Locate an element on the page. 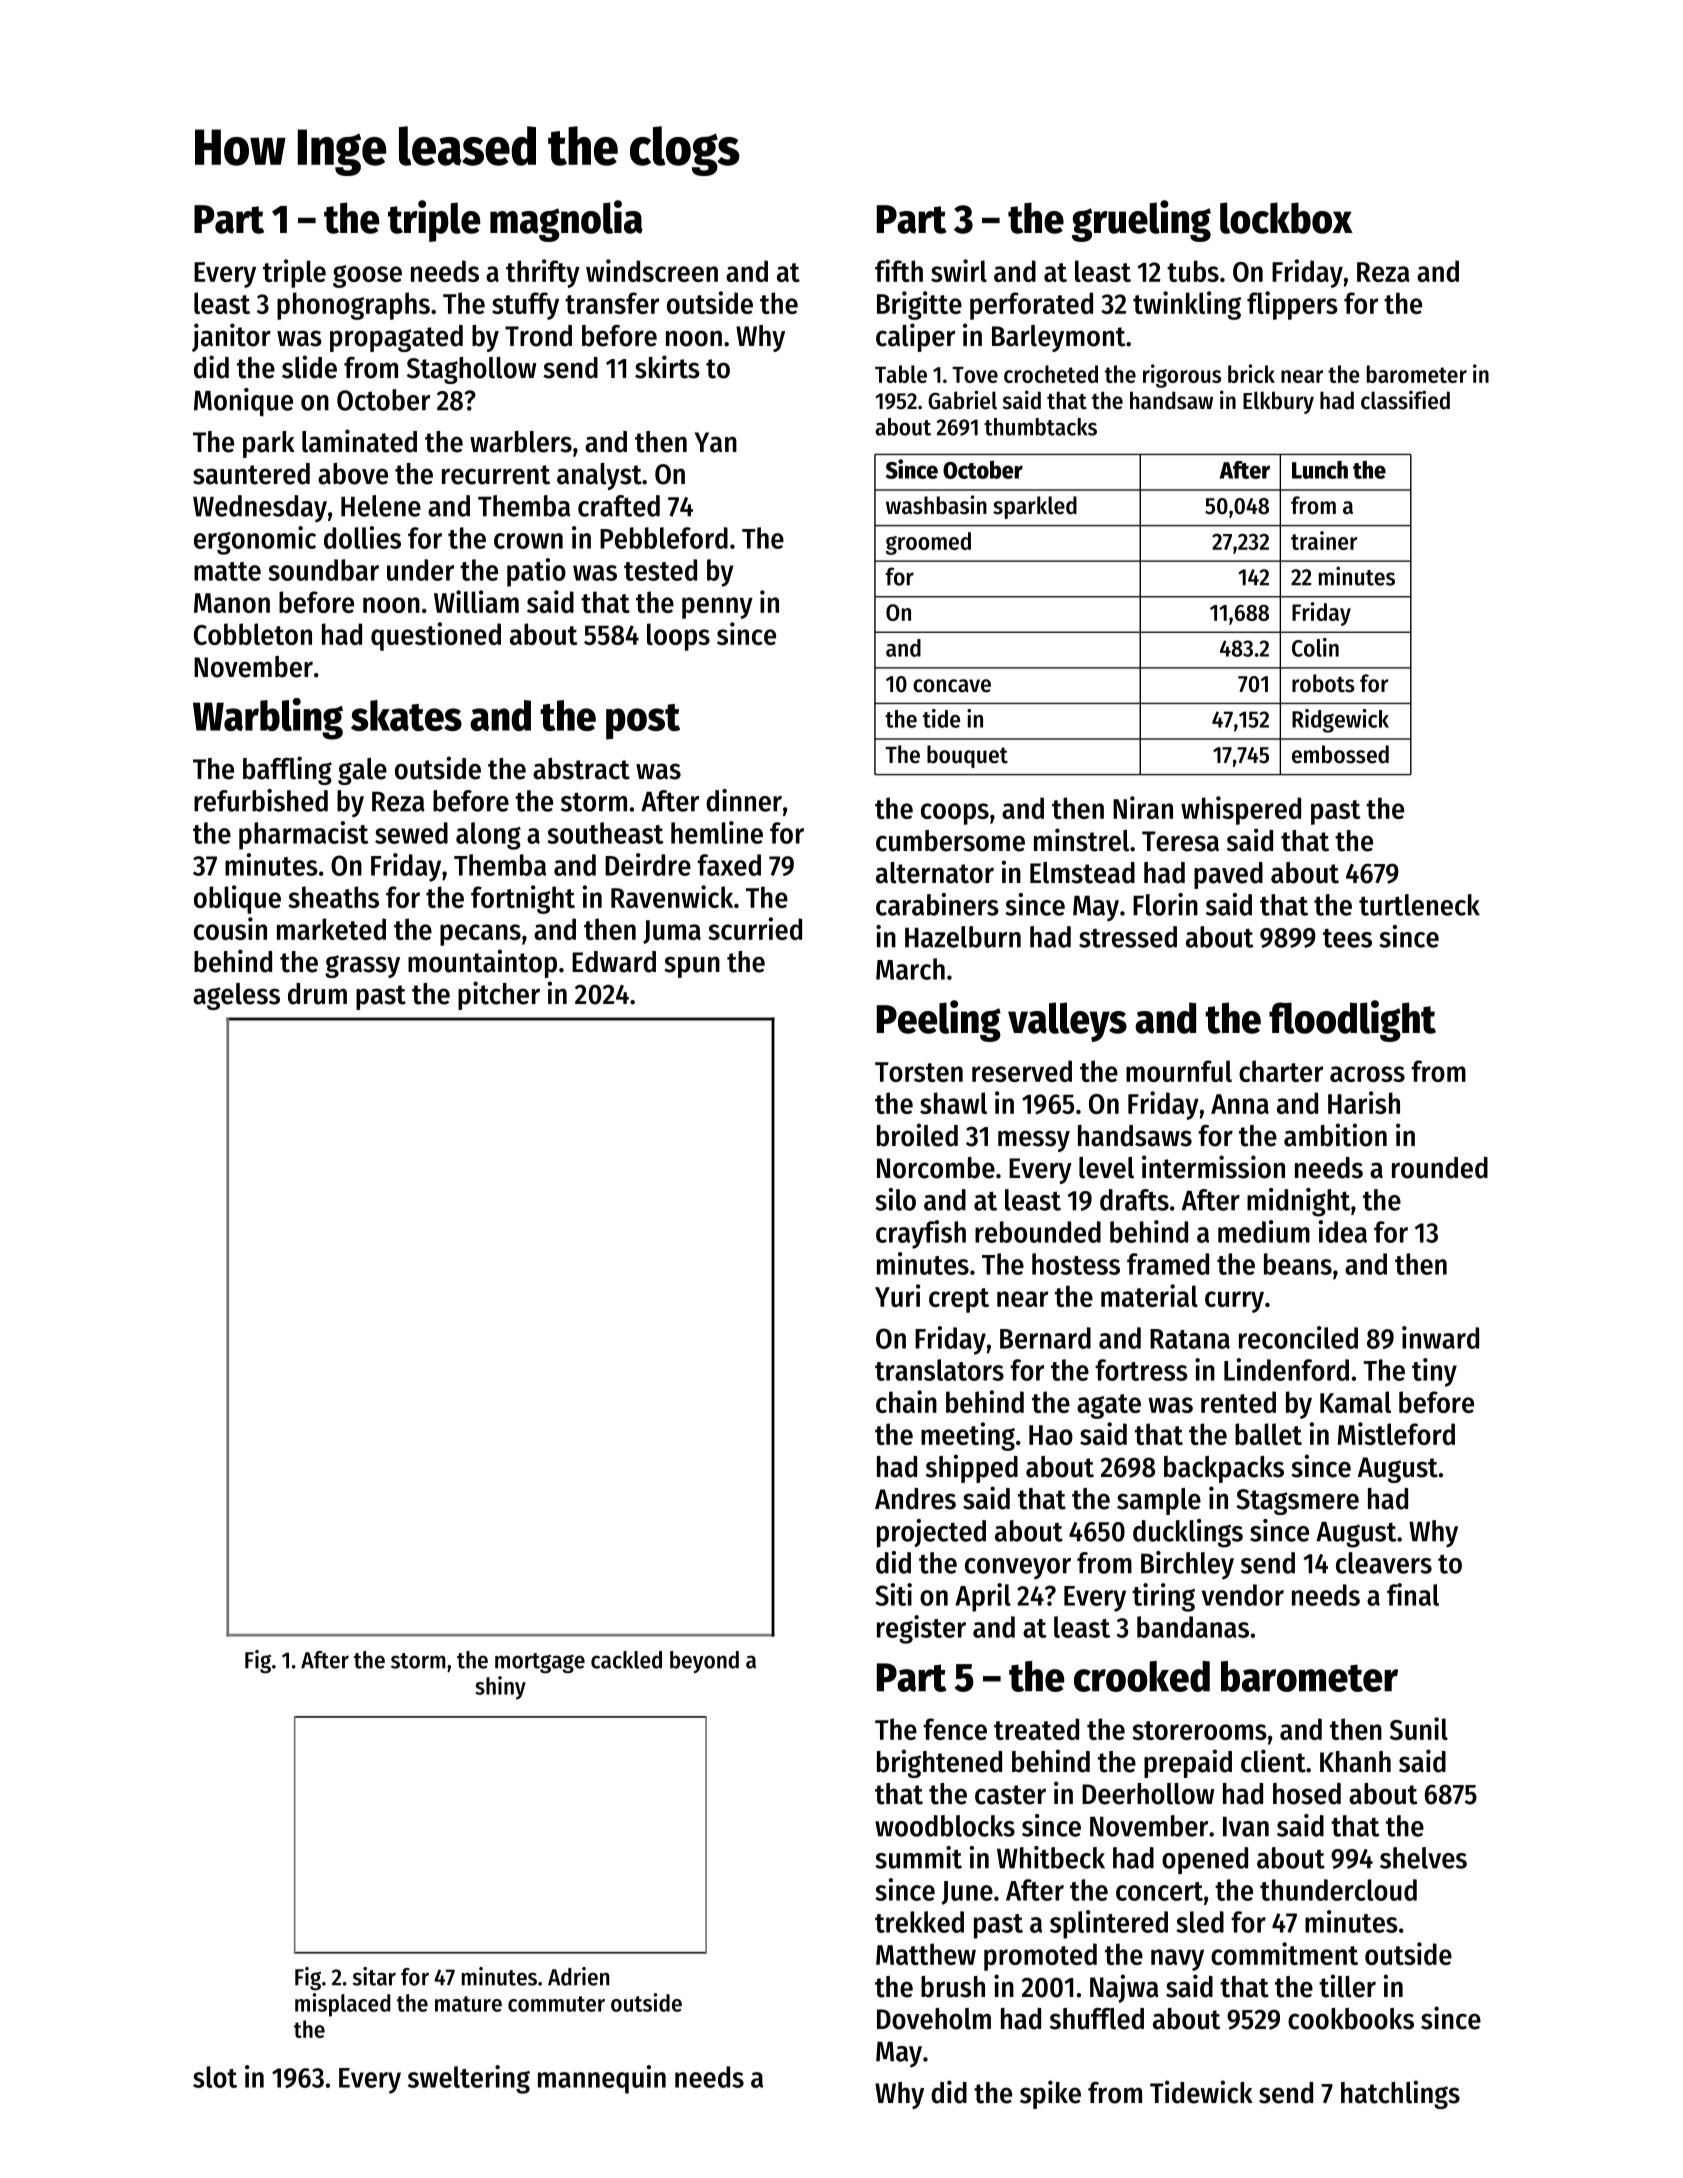 The image size is (1683, 2178). pitcher is located at coordinates (499, 995).
